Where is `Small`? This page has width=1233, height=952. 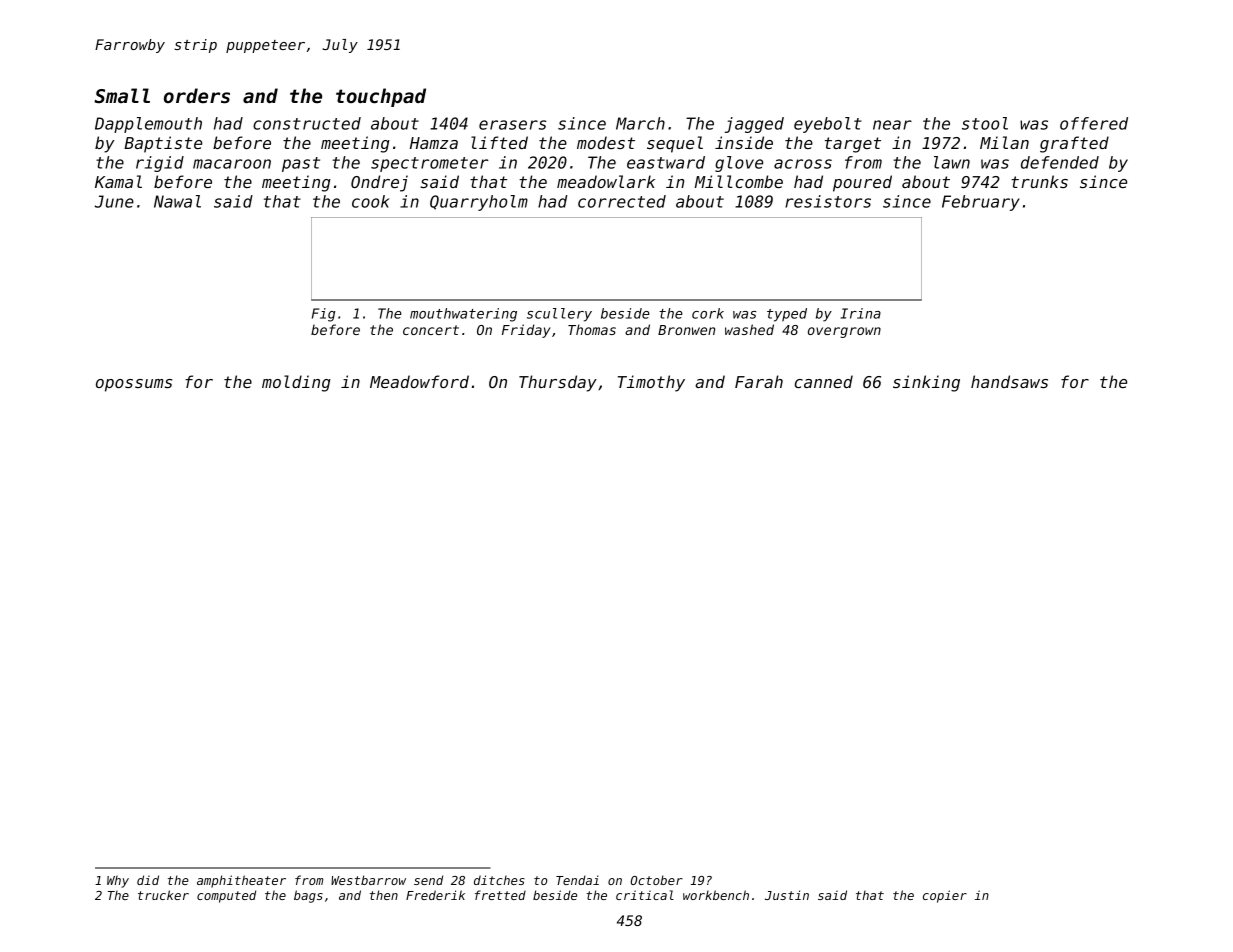 Small is located at coordinates (122, 95).
